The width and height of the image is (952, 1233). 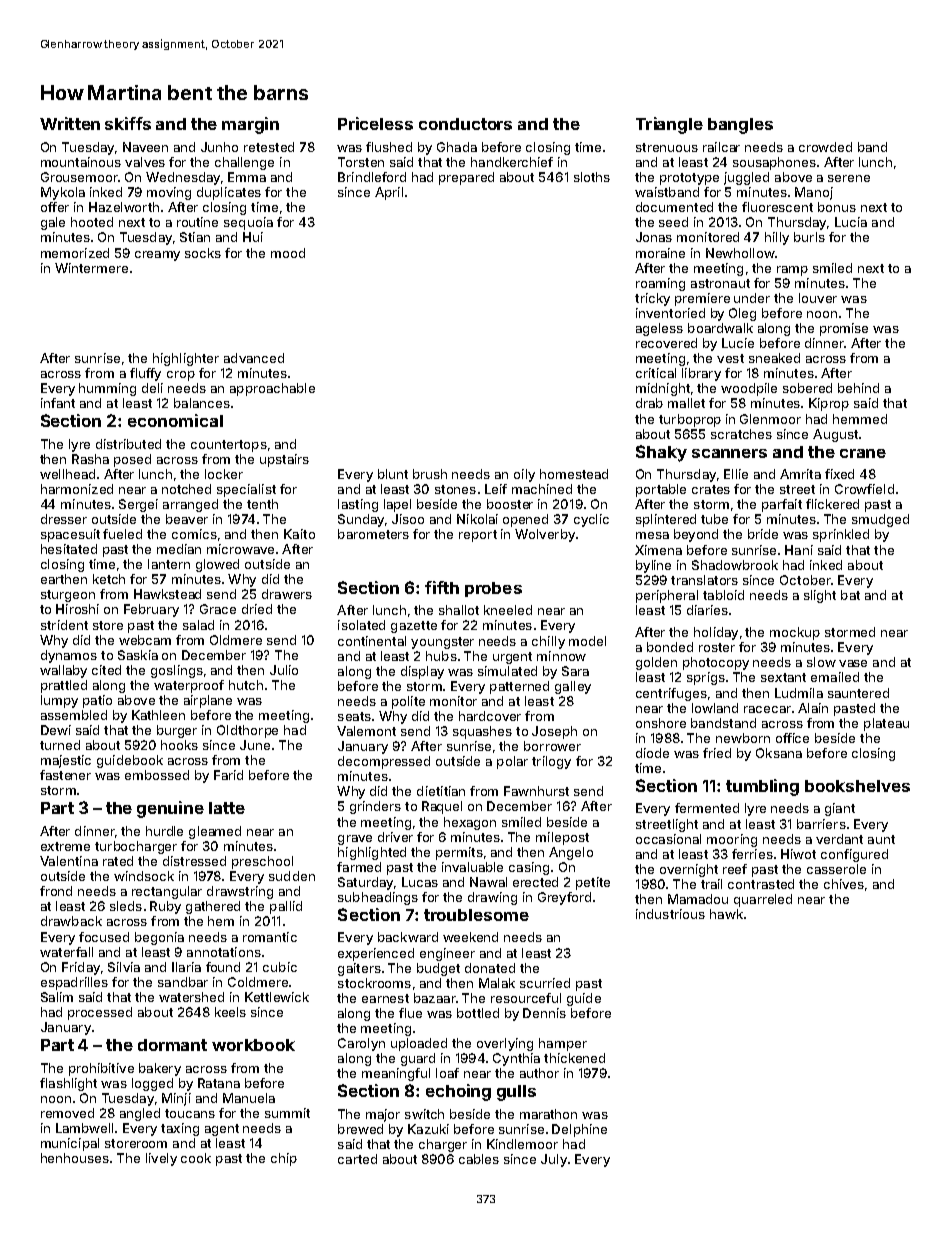 What do you see at coordinates (56, 730) in the image?
I see `Dewi` at bounding box center [56, 730].
